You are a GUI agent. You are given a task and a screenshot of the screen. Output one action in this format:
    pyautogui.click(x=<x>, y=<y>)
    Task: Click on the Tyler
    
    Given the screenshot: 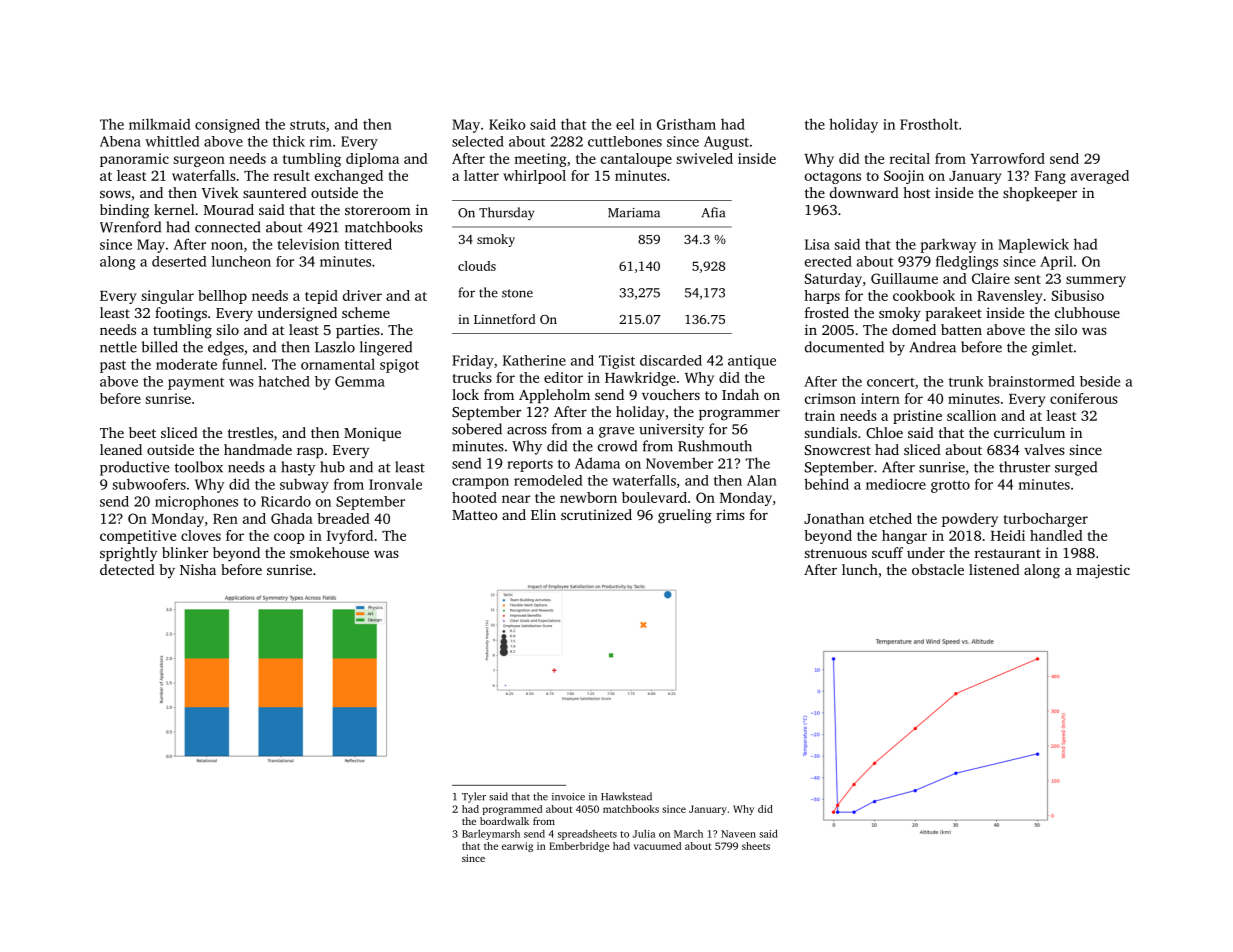 What is the action you would take?
    pyautogui.click(x=474, y=797)
